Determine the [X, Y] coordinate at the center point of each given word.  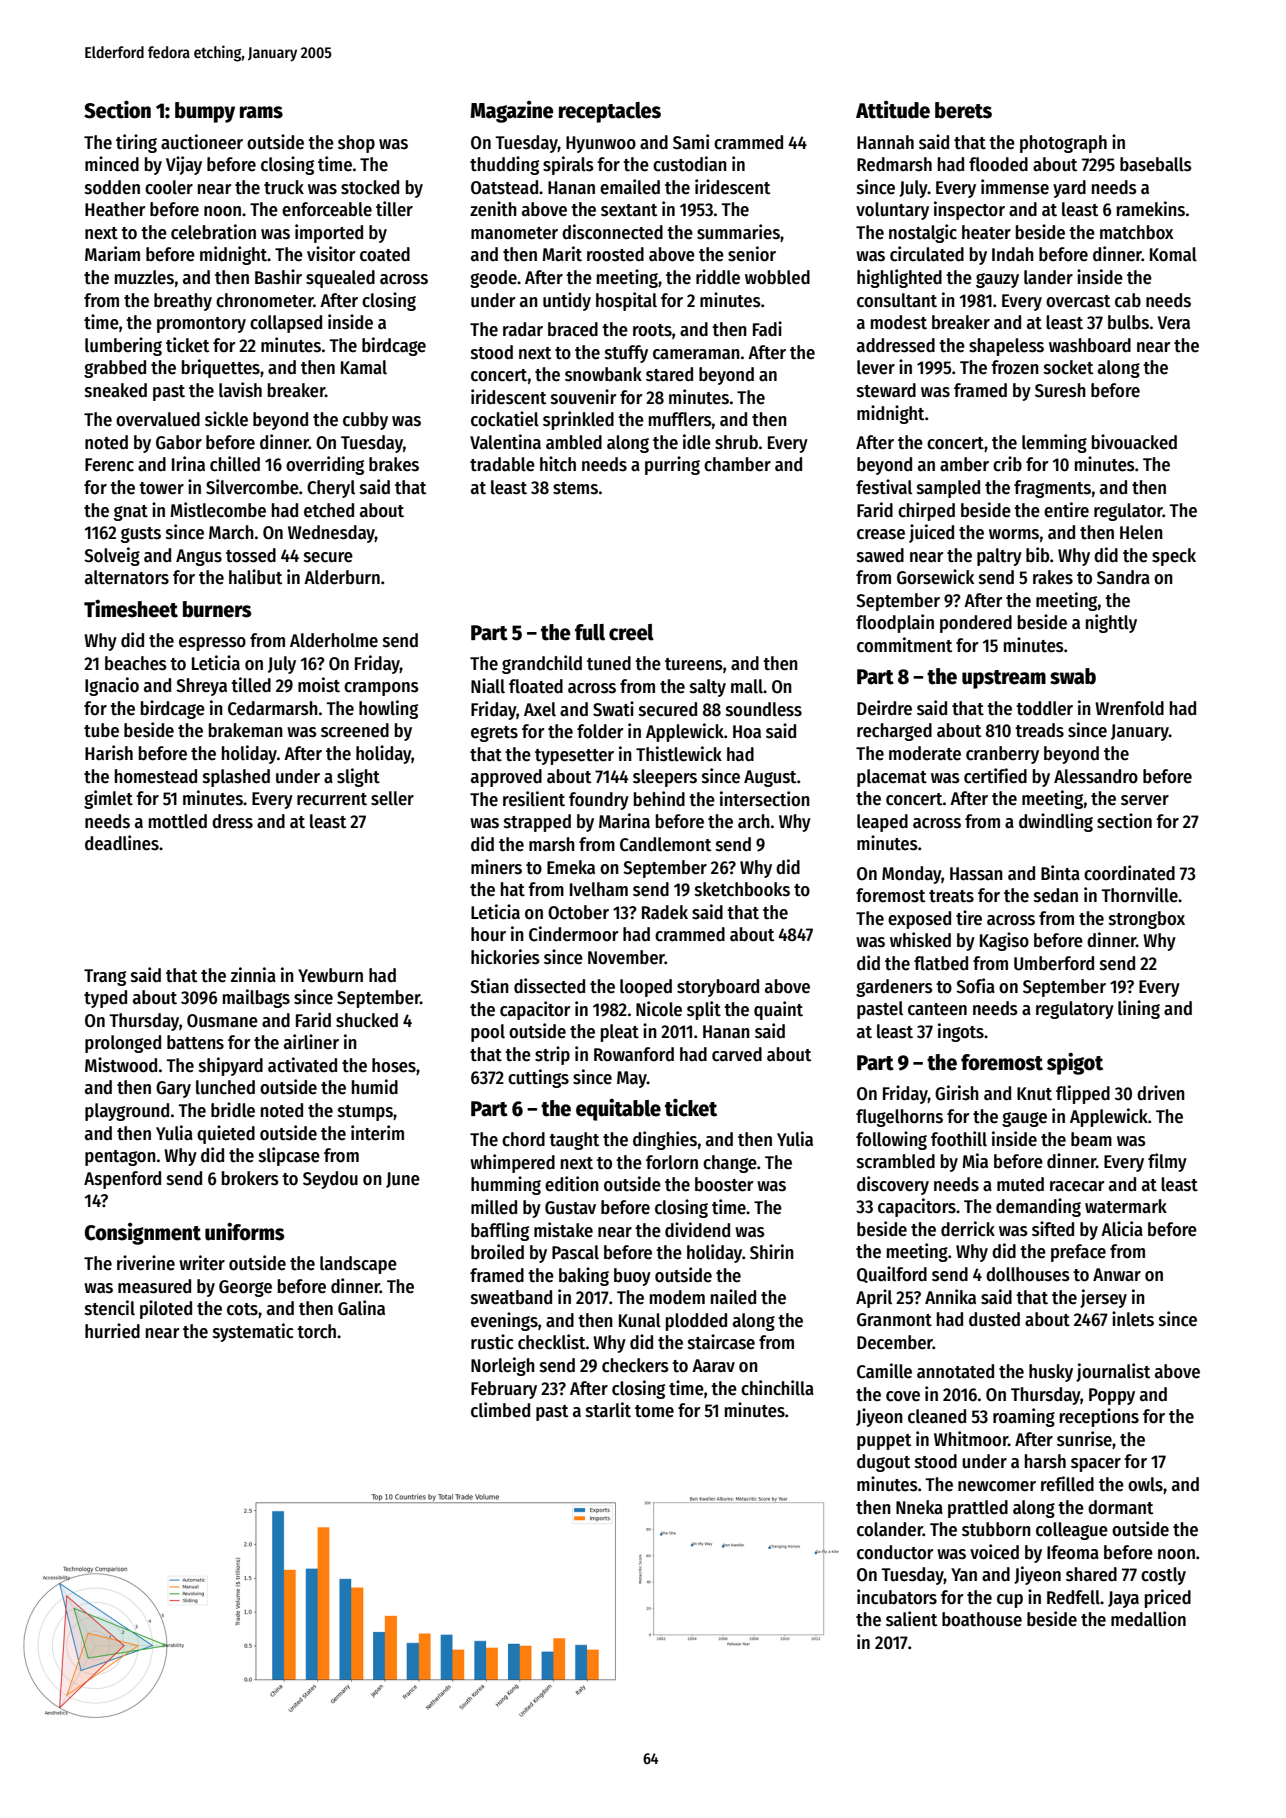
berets [963, 110]
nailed [733, 1297]
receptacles [610, 112]
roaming [1024, 1417]
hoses [394, 1065]
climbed [500, 1410]
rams [261, 112]
